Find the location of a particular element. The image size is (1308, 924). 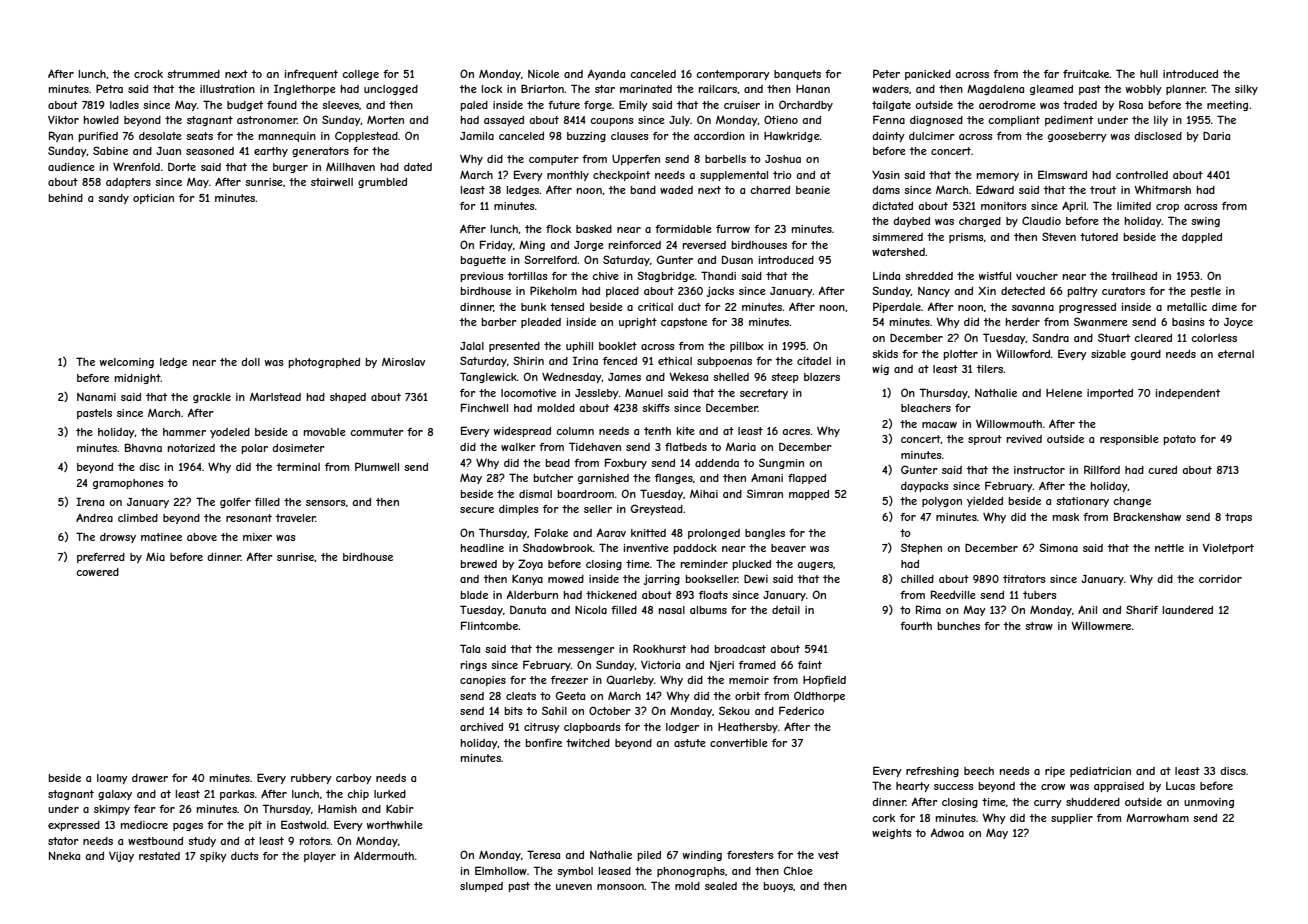

Marlstead is located at coordinates (275, 397).
